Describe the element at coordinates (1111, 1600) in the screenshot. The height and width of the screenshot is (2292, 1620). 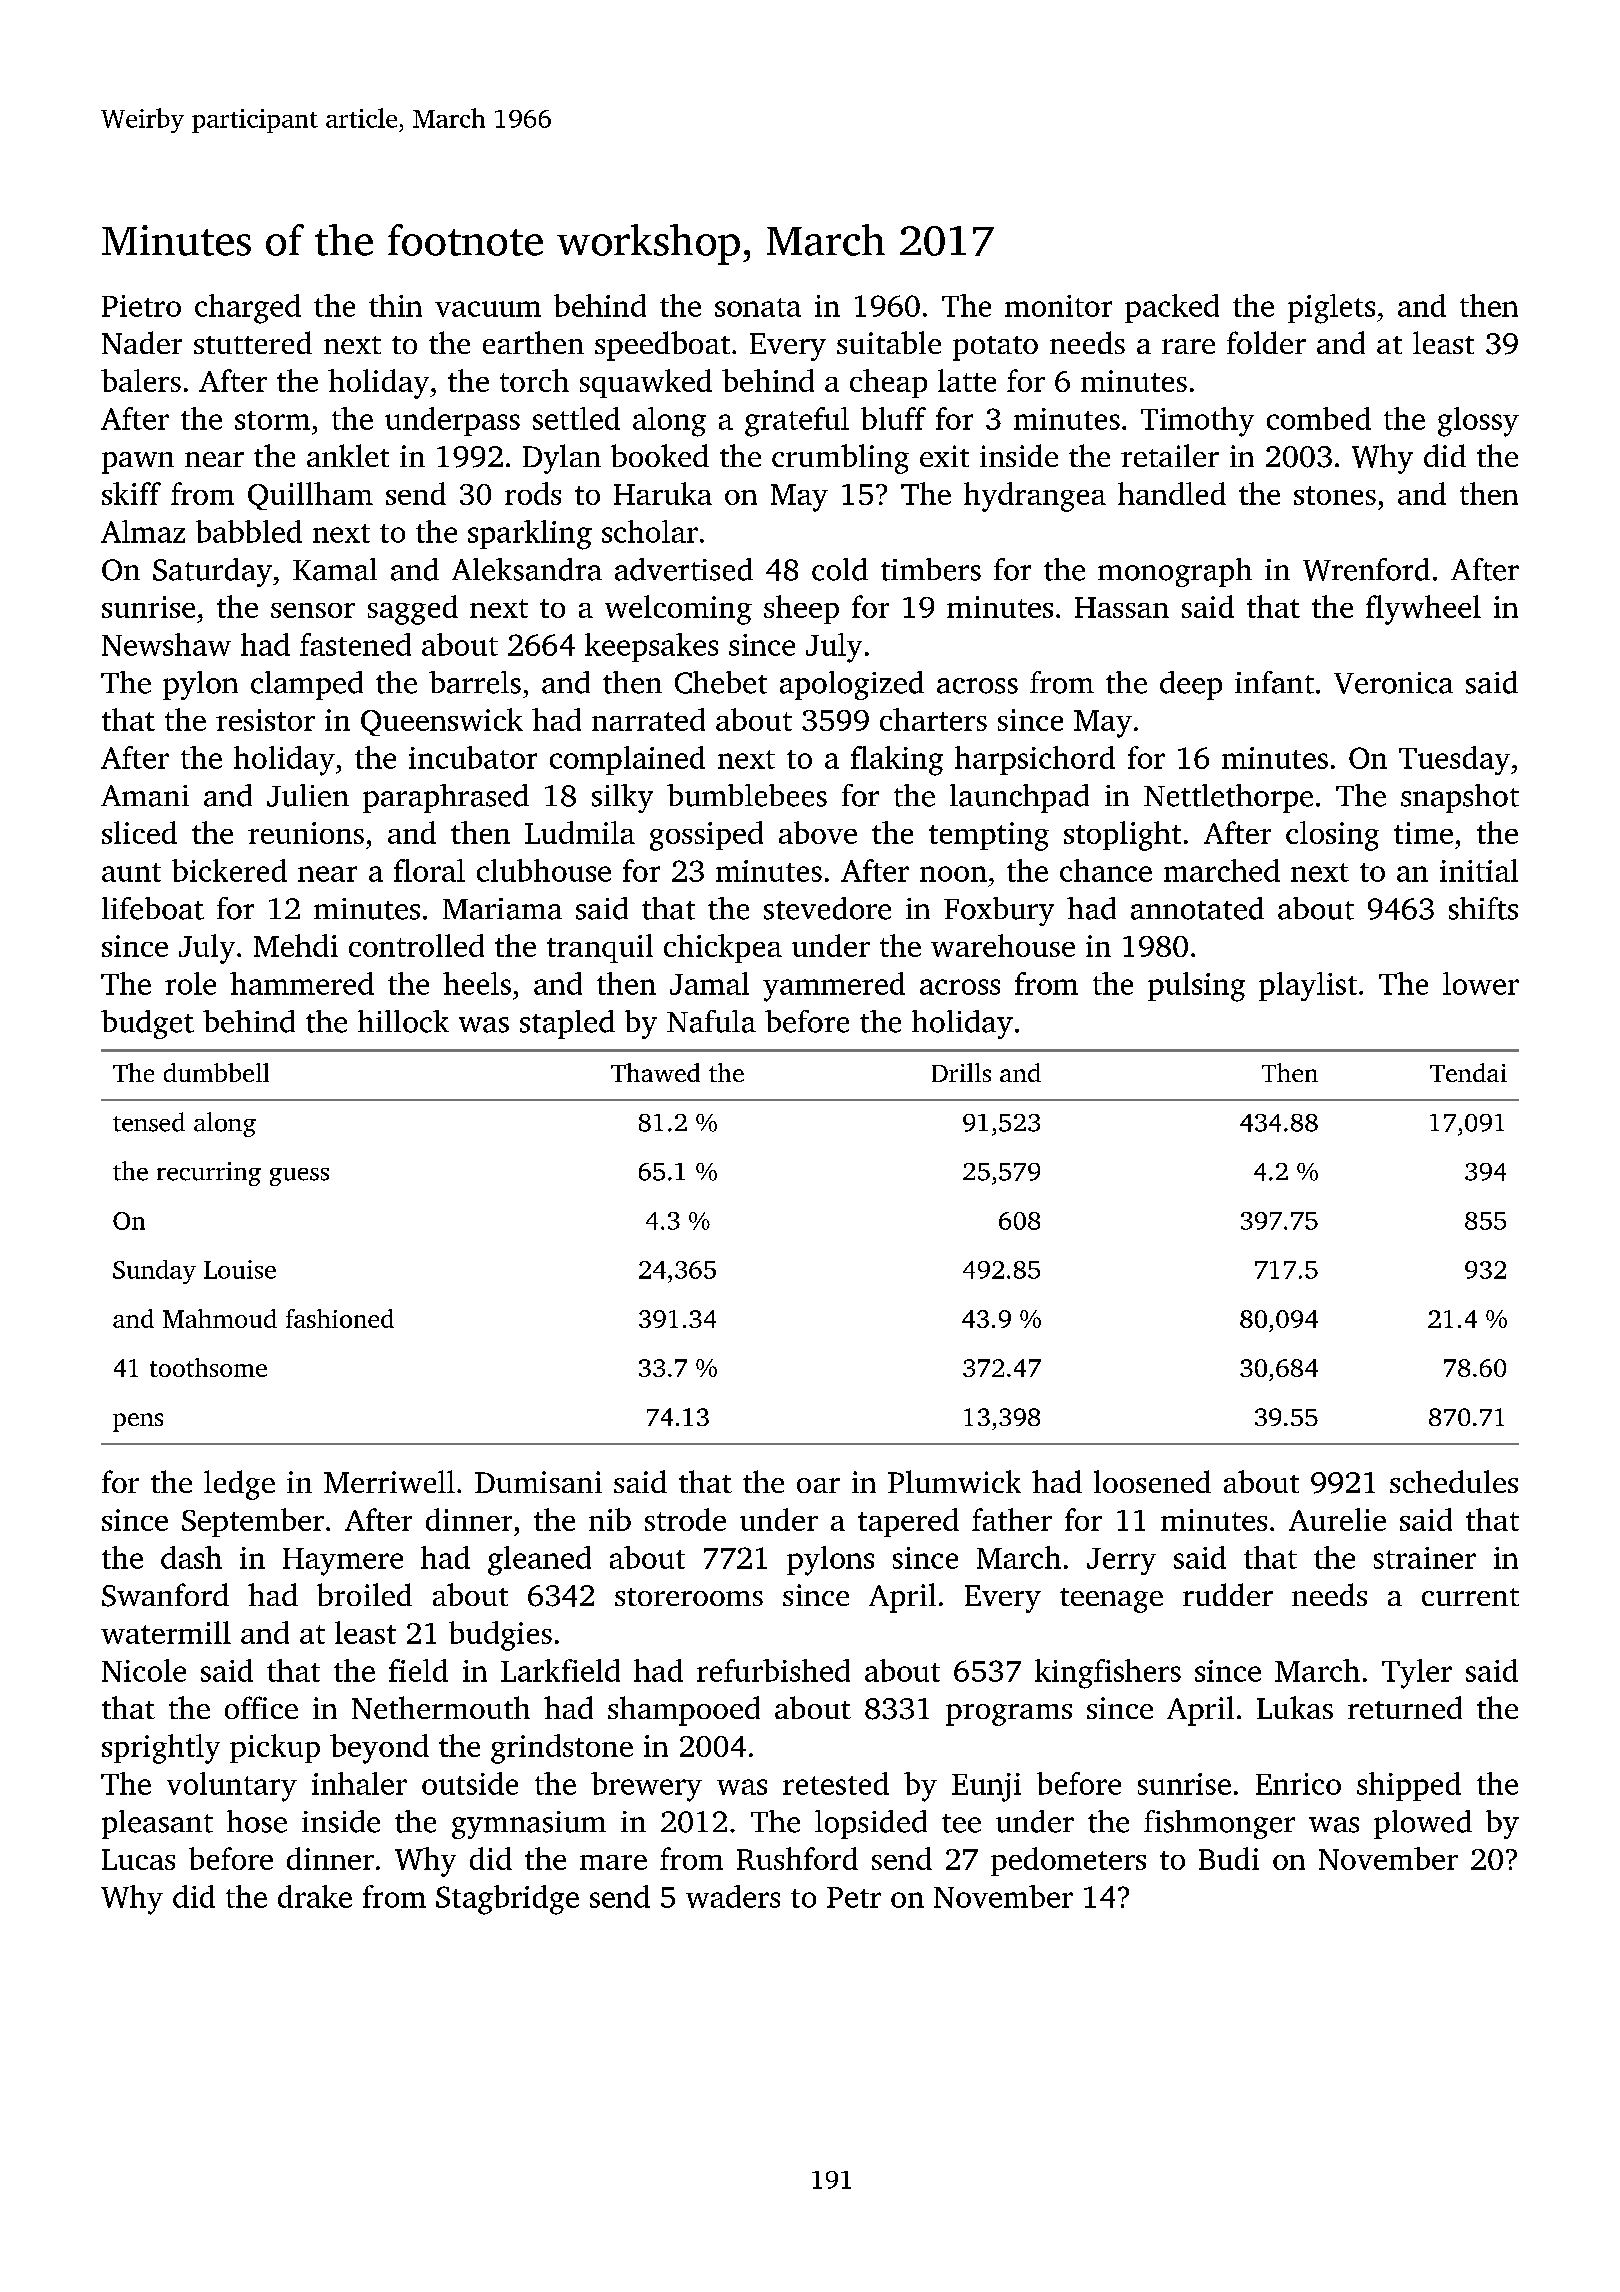
I see `teenage` at that location.
